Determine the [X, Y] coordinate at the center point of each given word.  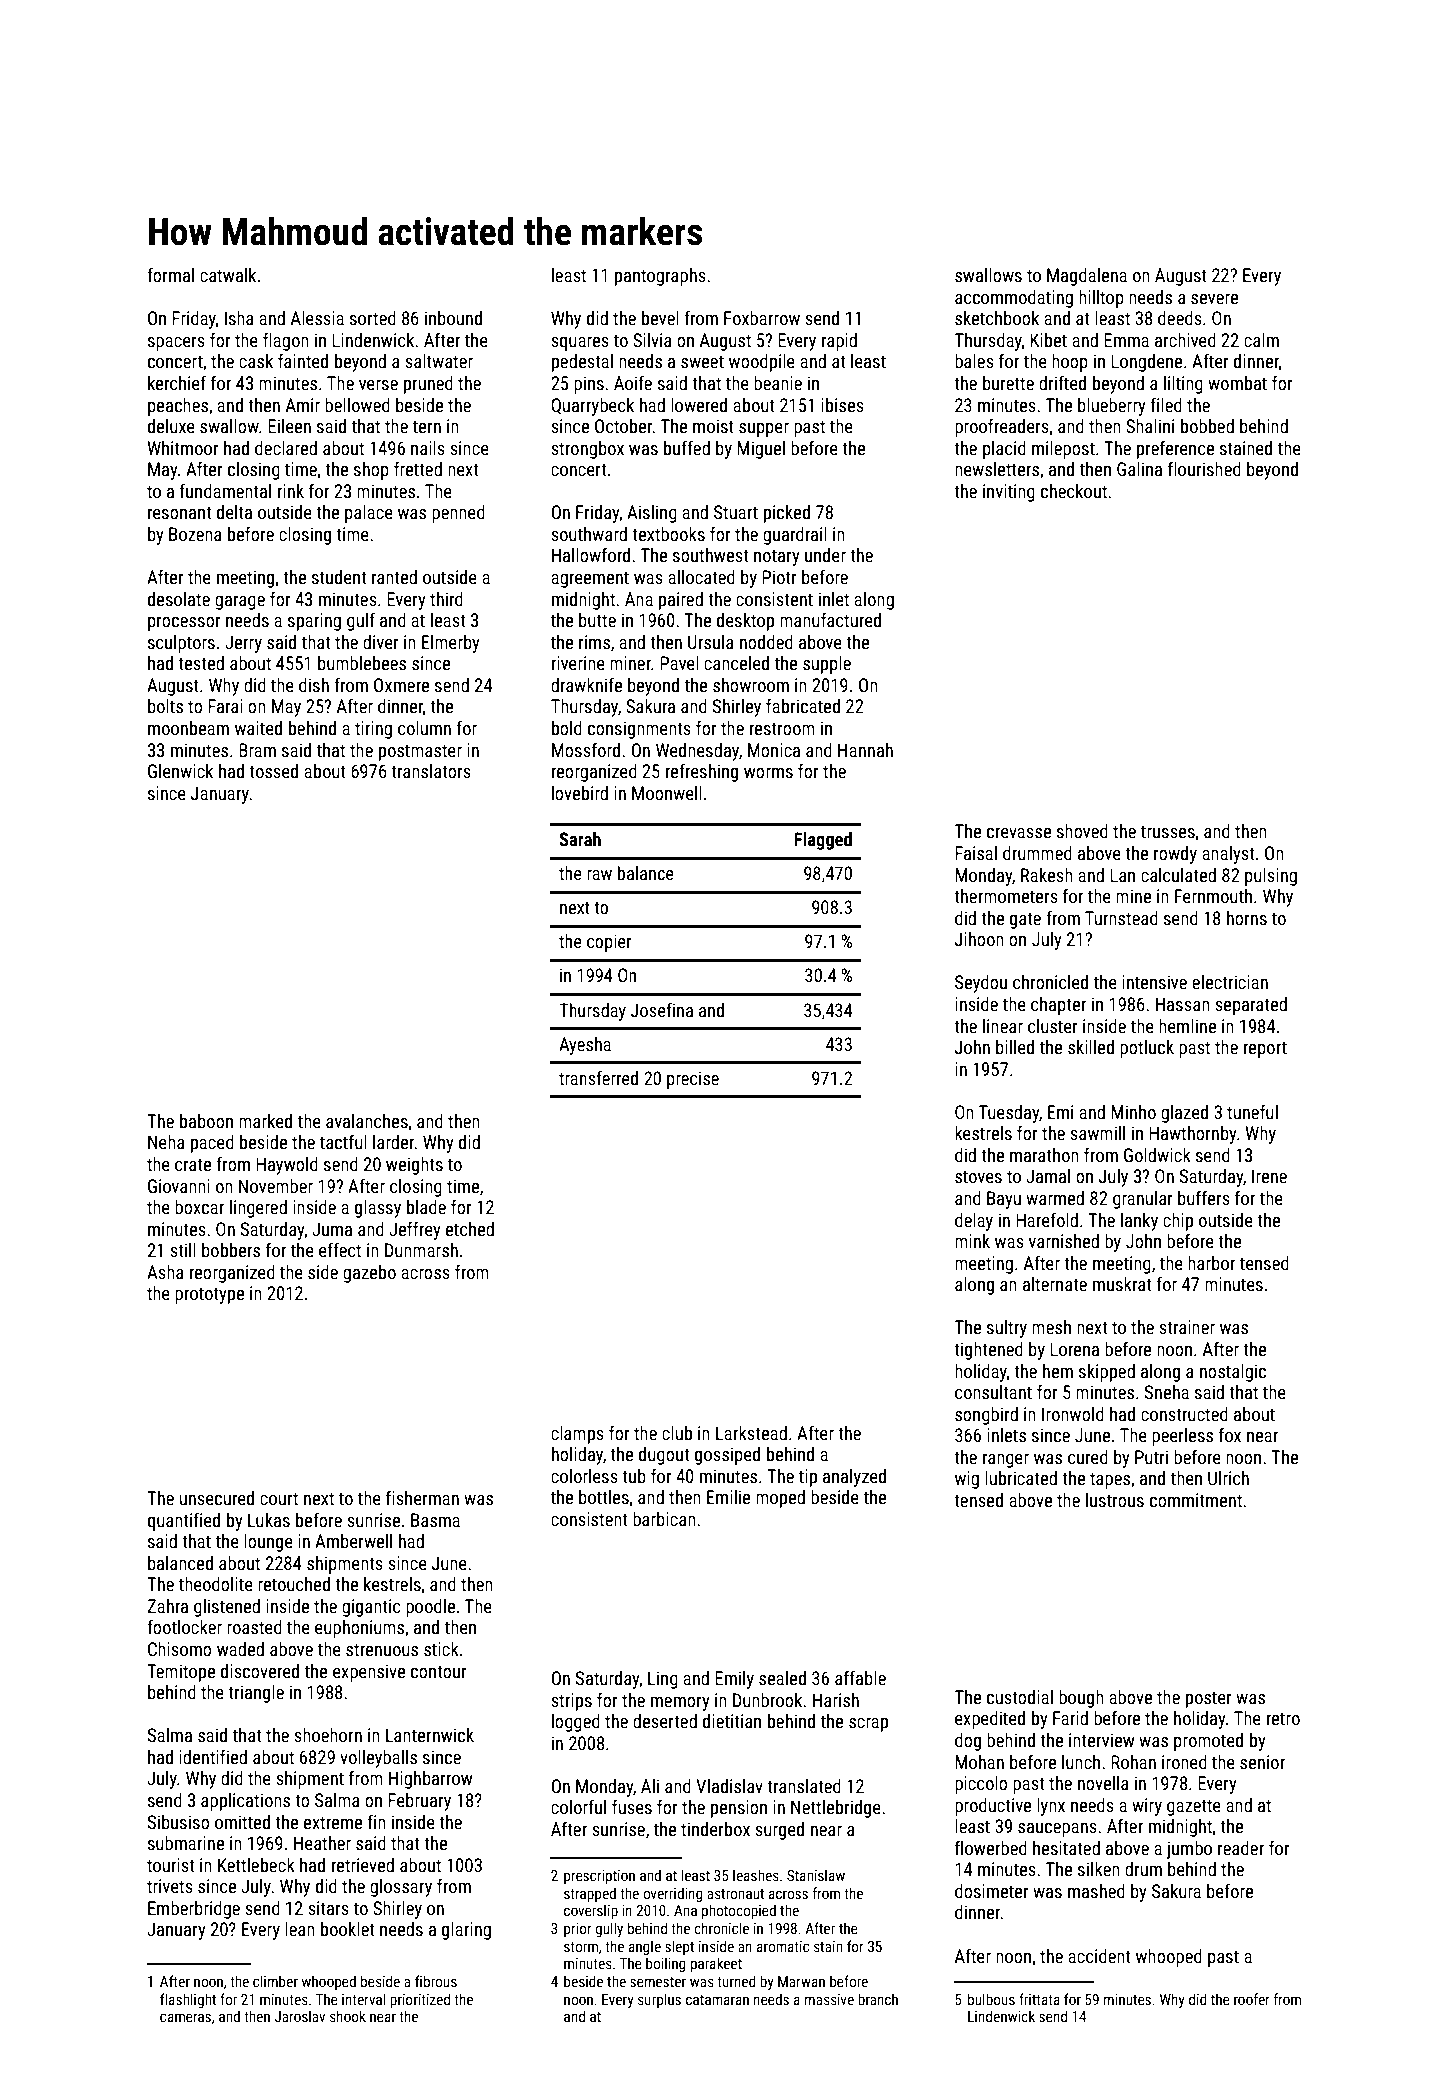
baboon [206, 1121]
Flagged [823, 841]
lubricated [1021, 1478]
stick [441, 1649]
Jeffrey [415, 1230]
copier [609, 943]
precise [693, 1080]
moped [780, 1499]
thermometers [1006, 896]
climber [275, 1981]
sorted [373, 318]
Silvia [652, 340]
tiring [373, 730]
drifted [1062, 382]
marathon [1044, 1155]
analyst [1228, 855]
